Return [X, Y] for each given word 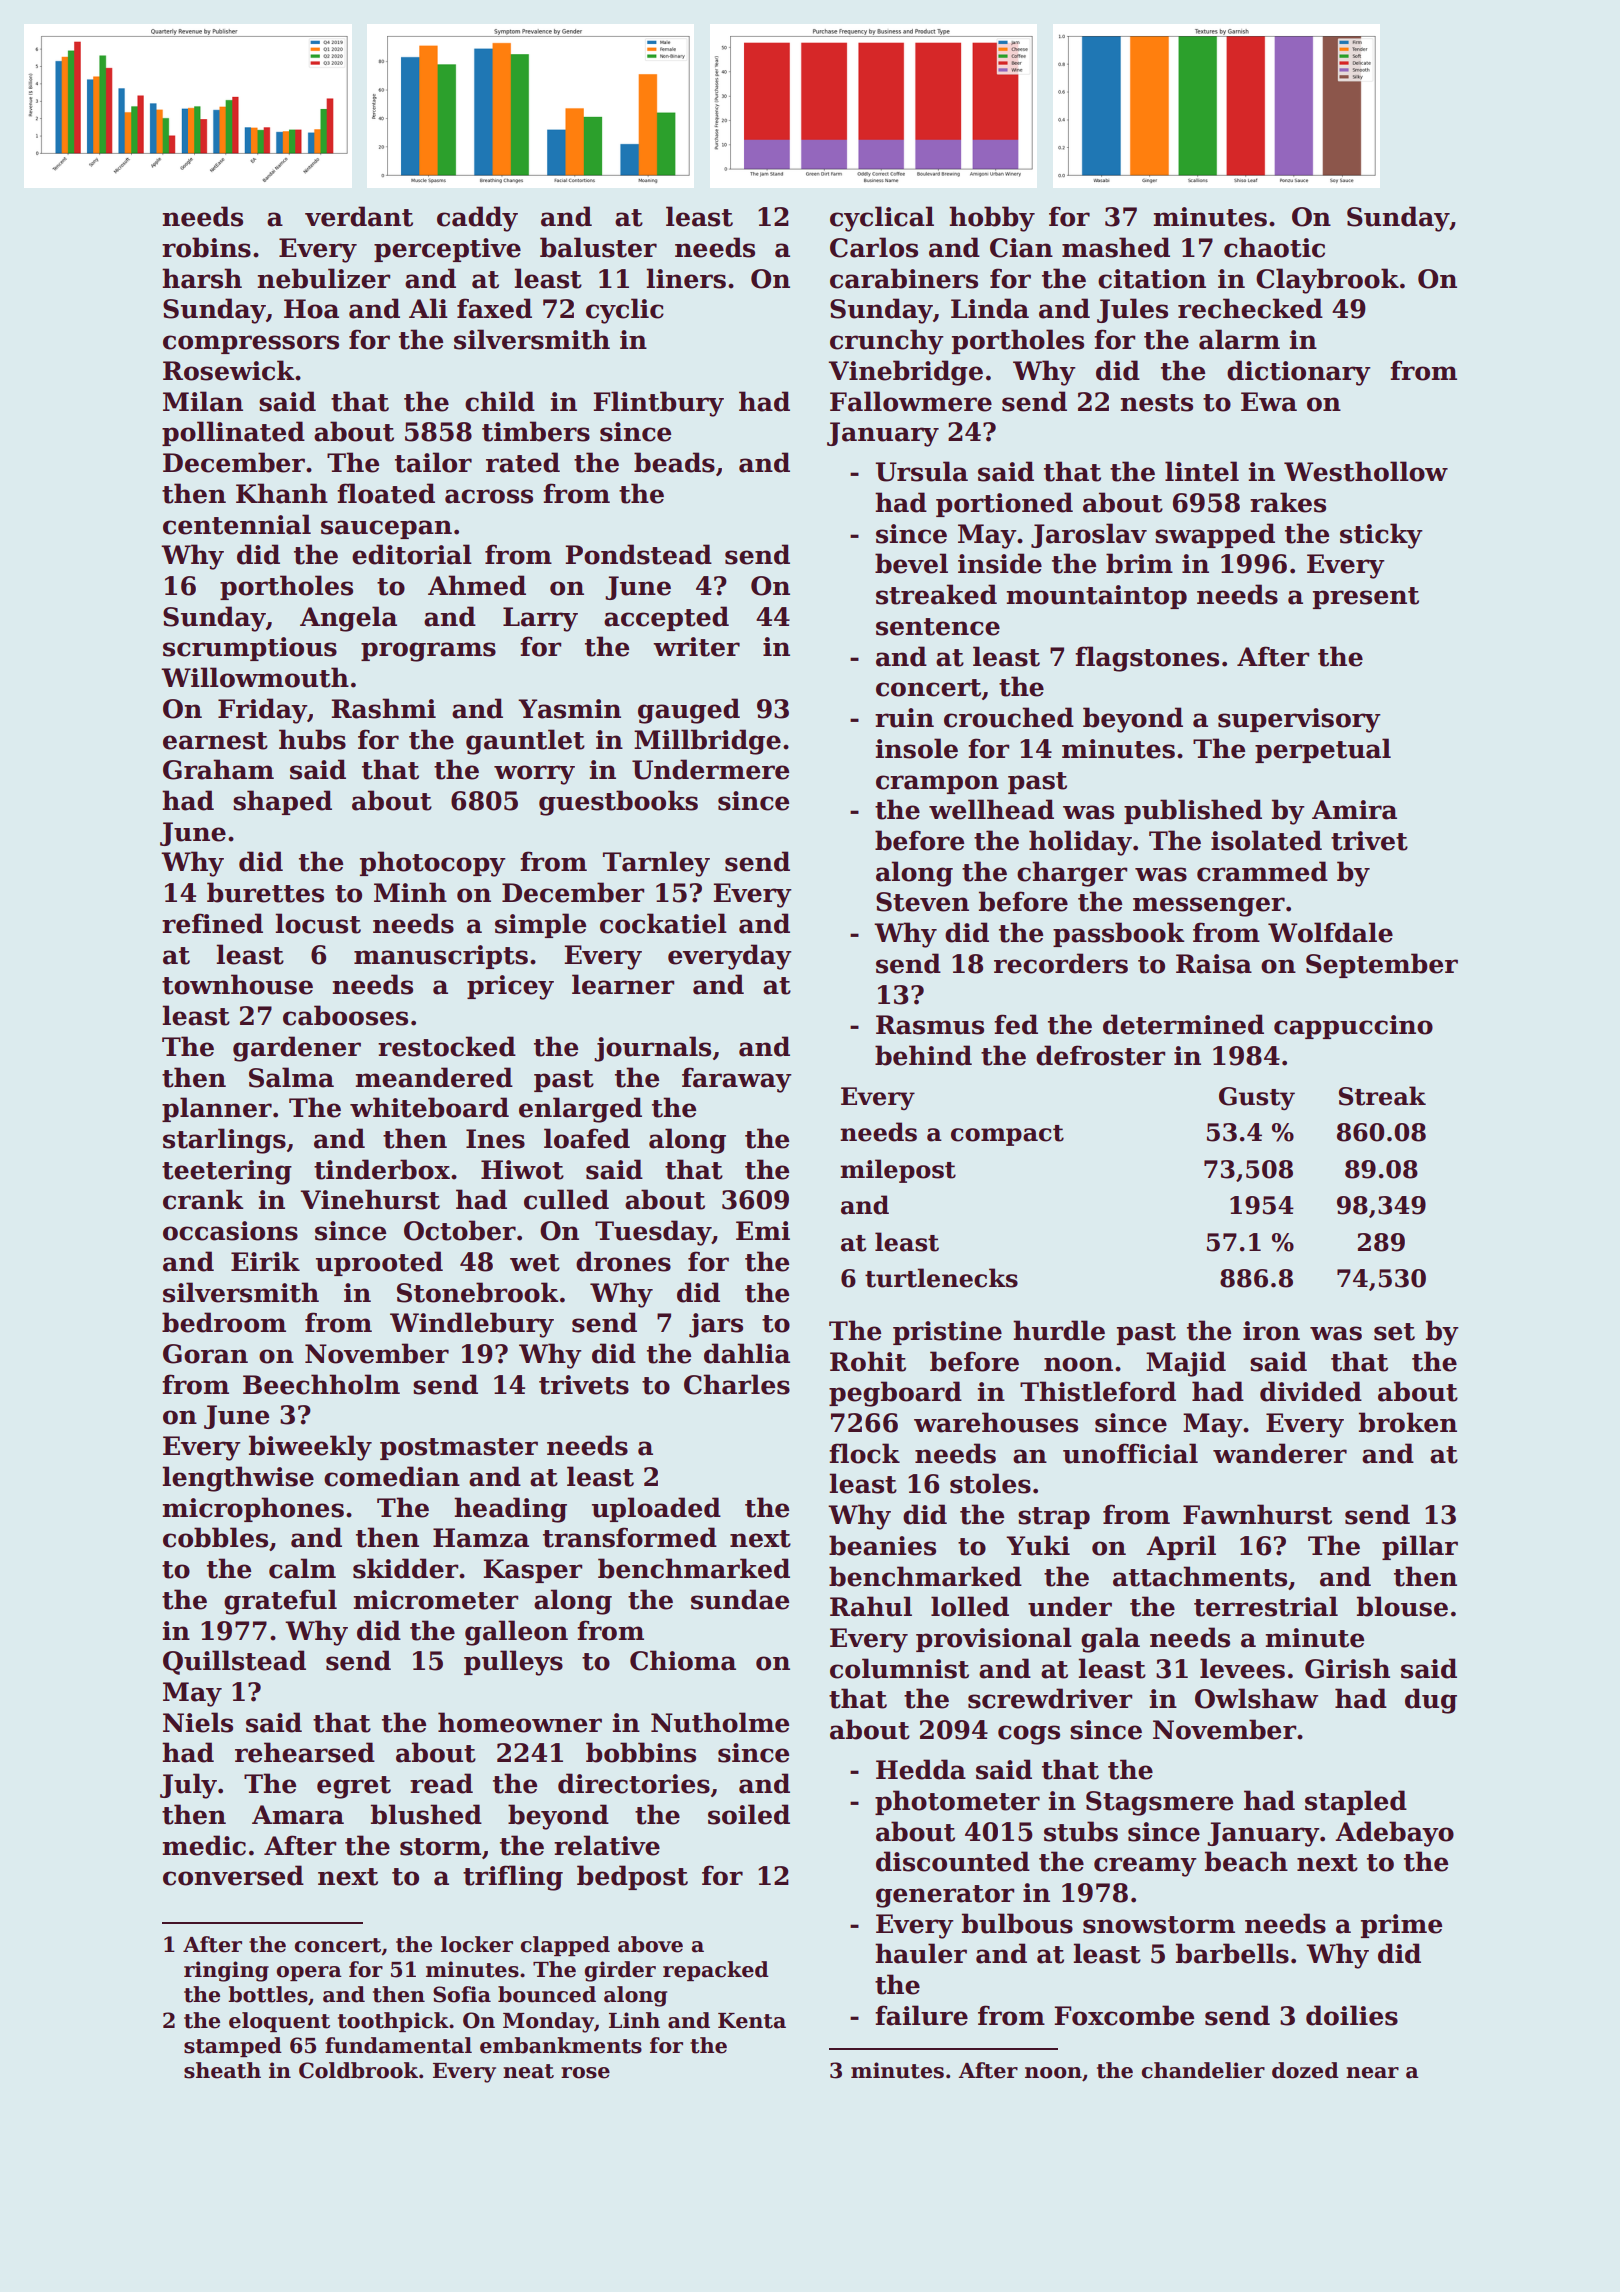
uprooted [379, 1263]
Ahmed [477, 585]
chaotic [1274, 247]
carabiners [904, 278]
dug [1431, 1701]
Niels [198, 1722]
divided [1311, 1391]
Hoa [311, 309]
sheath [222, 2070]
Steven [922, 902]
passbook [1118, 934]
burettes [265, 892]
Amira [1354, 810]
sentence [938, 627]
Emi [763, 1230]
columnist [899, 1668]
